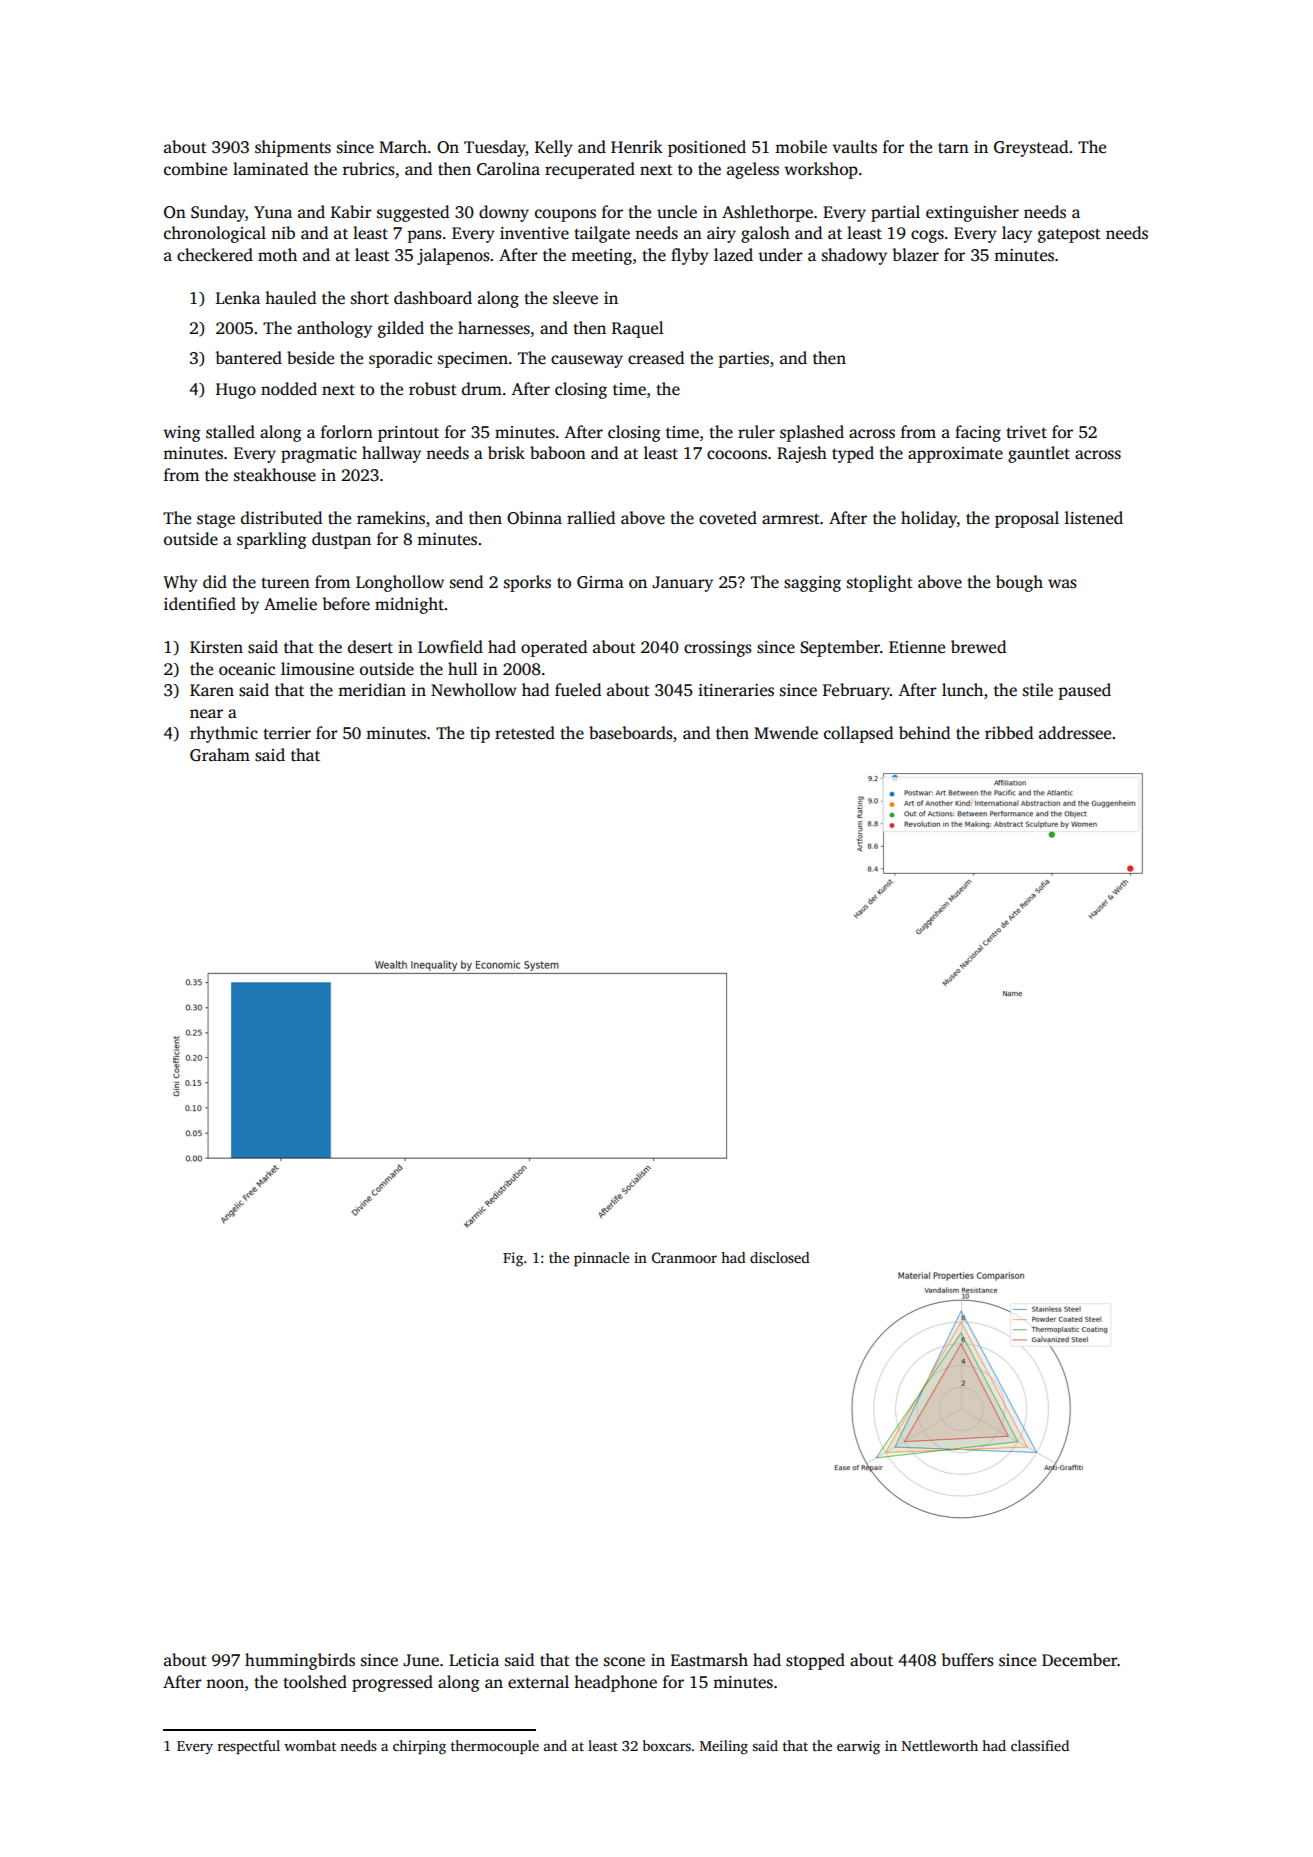  What do you see at coordinates (753, 170) in the screenshot?
I see `ageless` at bounding box center [753, 170].
